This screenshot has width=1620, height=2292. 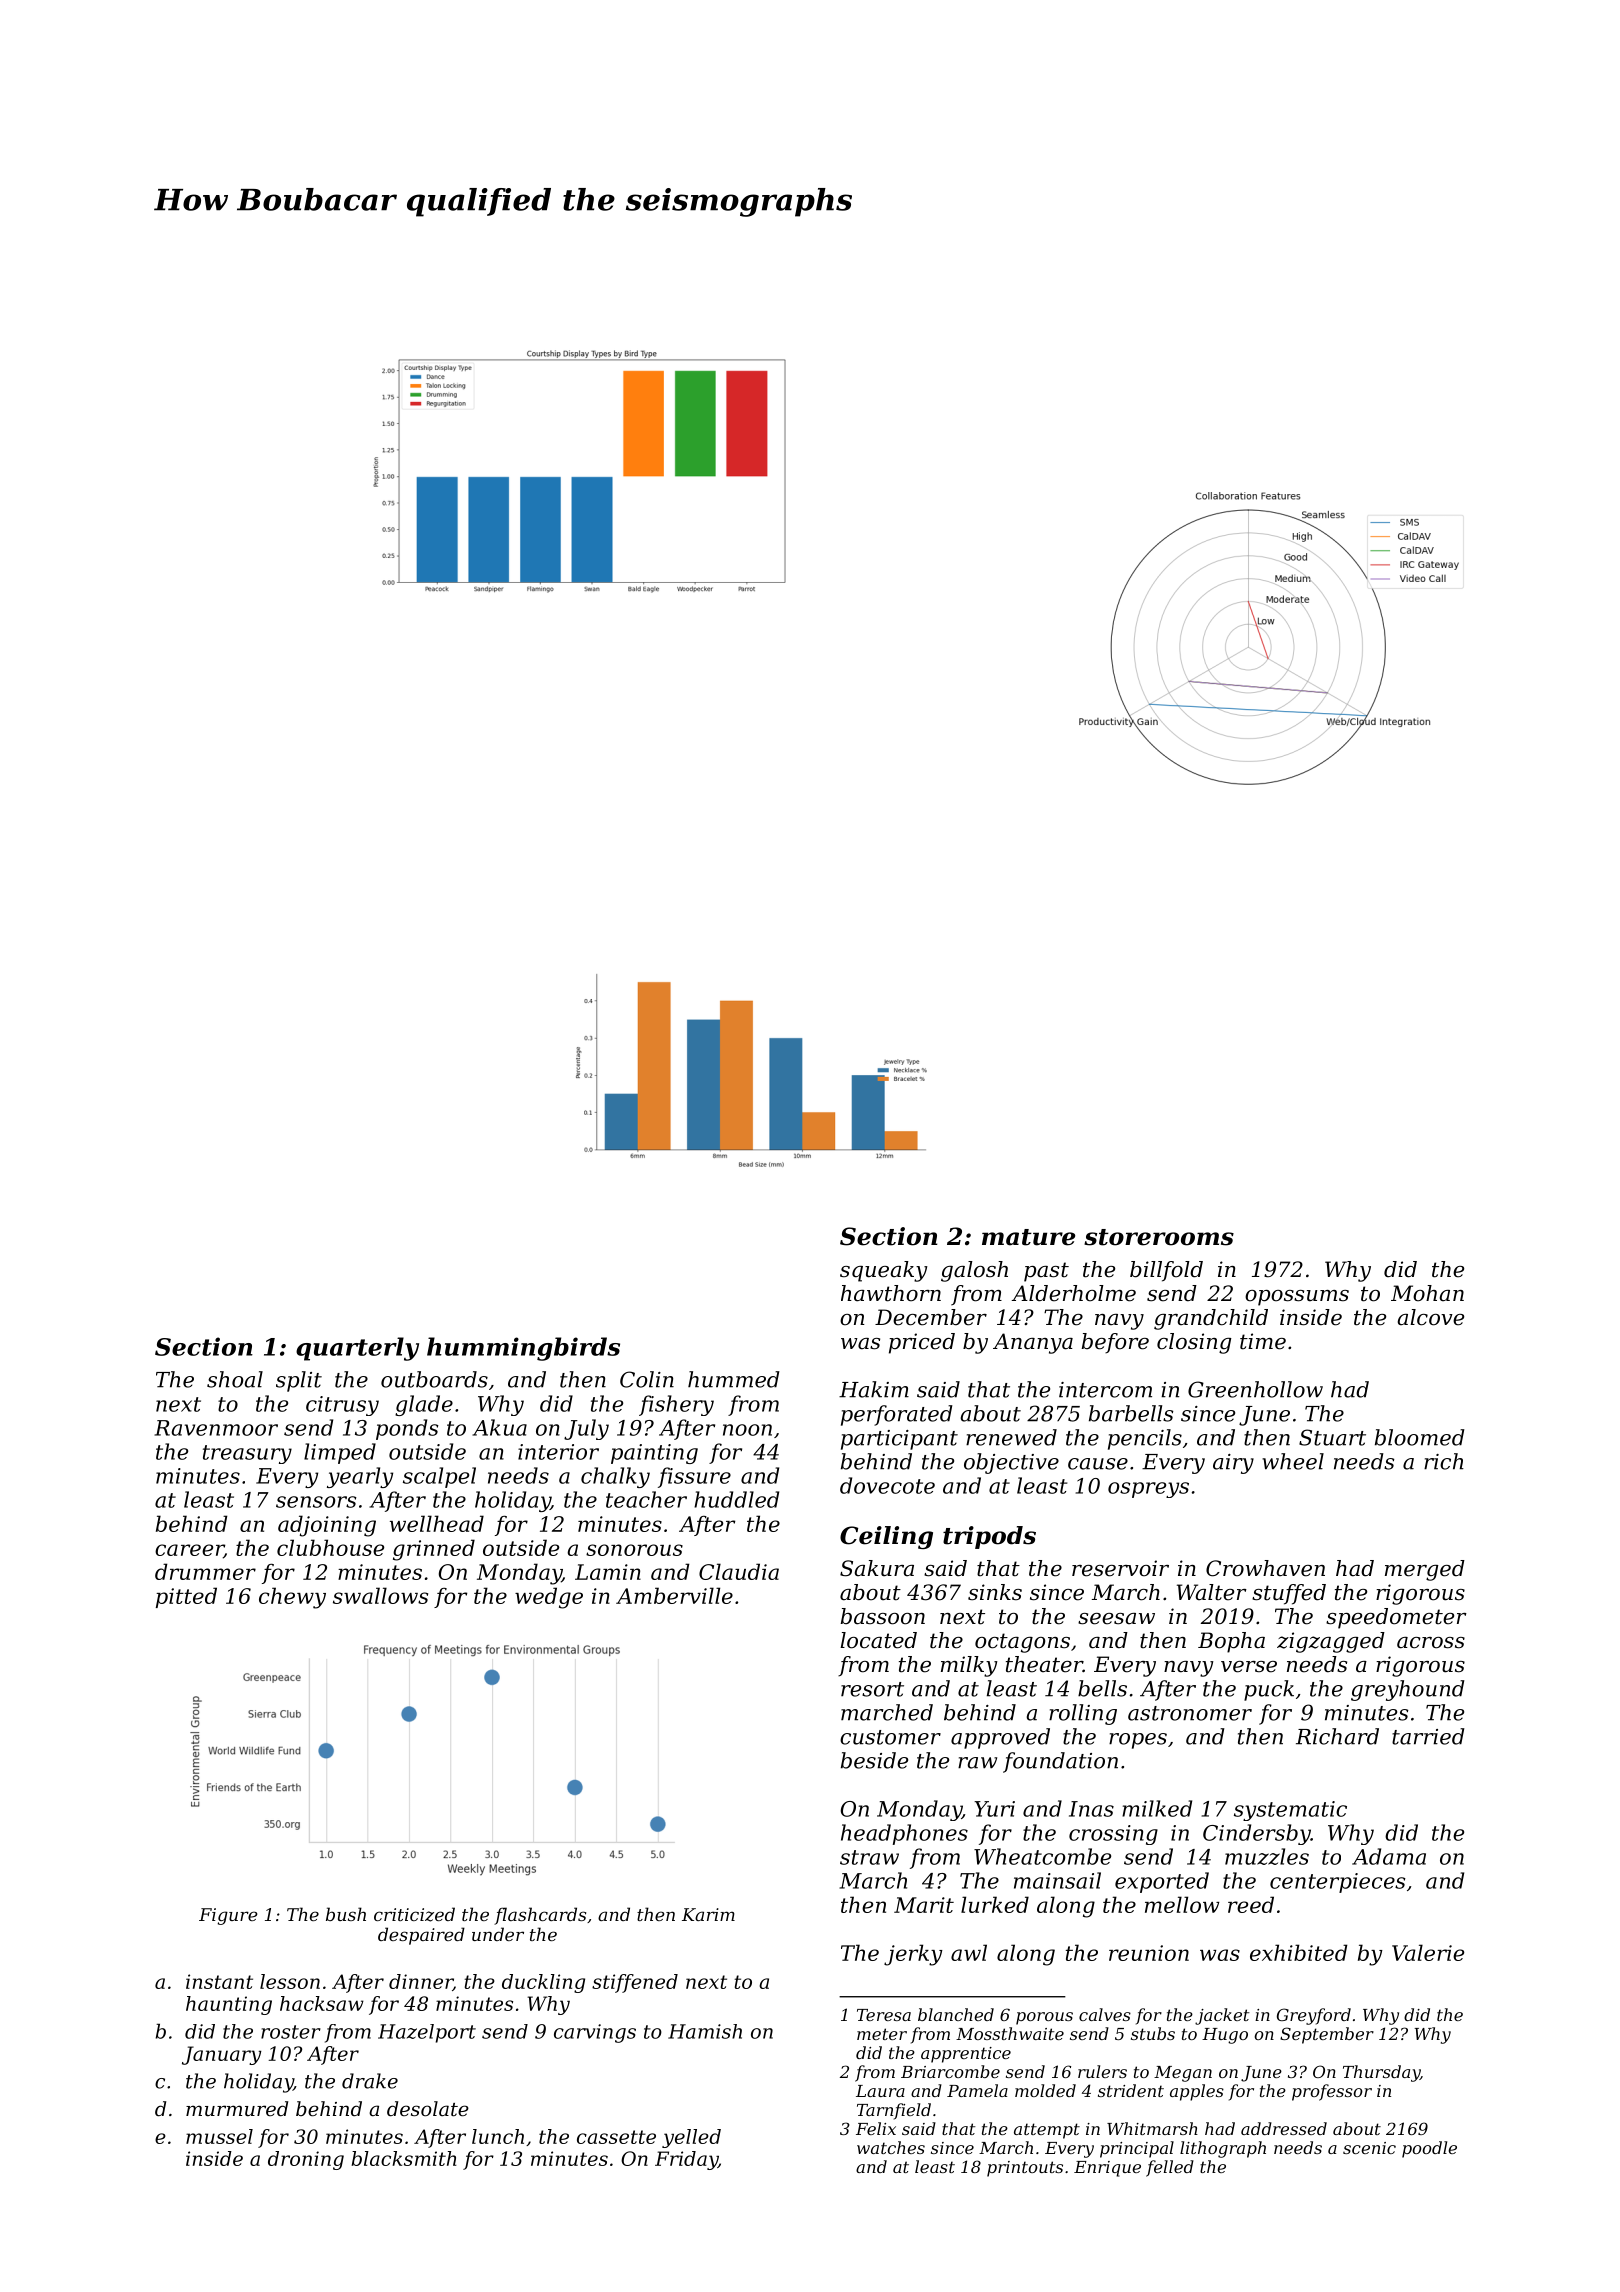 What do you see at coordinates (1211, 1319) in the screenshot?
I see `grandchild` at bounding box center [1211, 1319].
